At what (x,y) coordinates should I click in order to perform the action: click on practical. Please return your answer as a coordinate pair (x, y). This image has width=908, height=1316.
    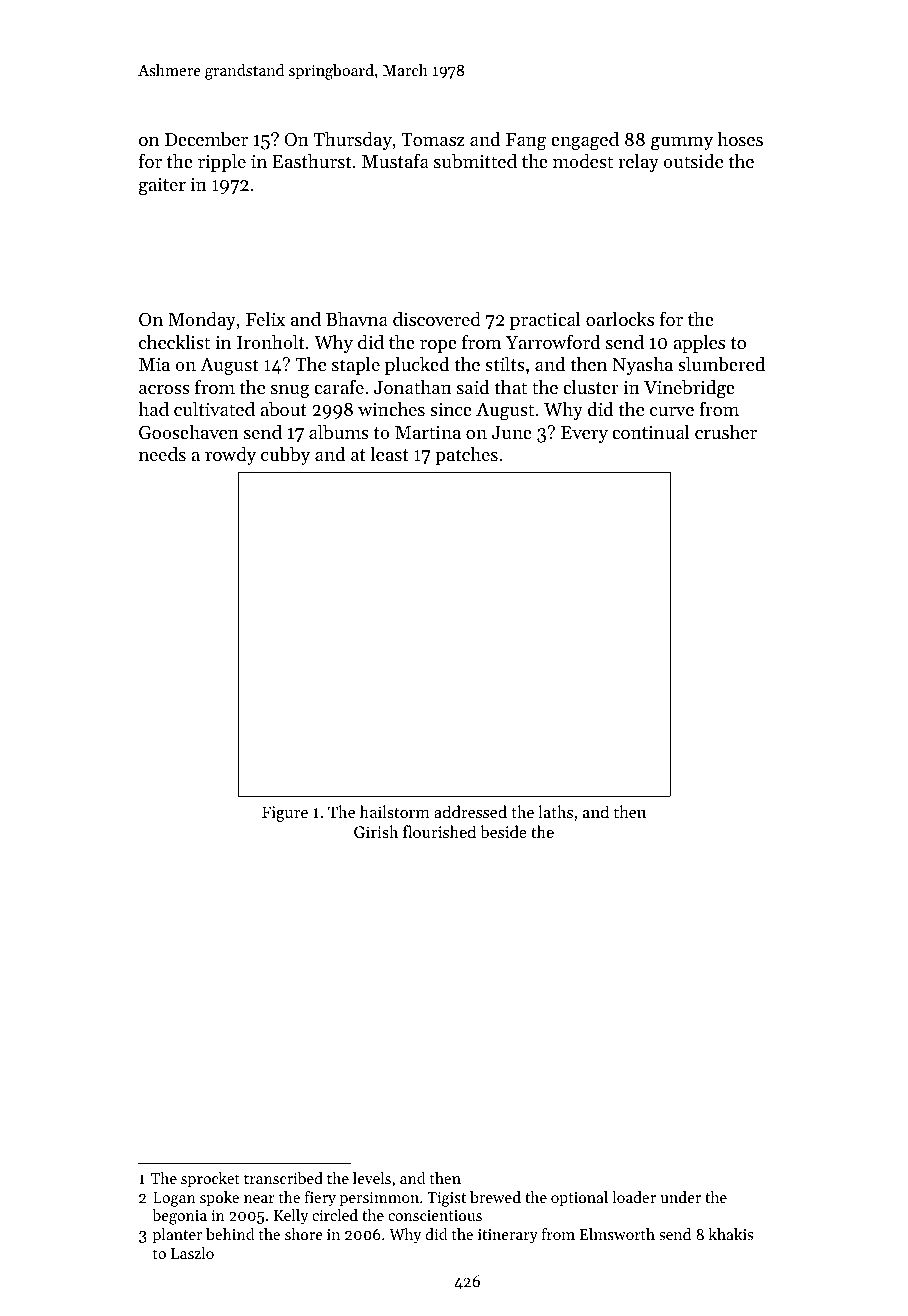
    Looking at the image, I should click on (545, 321).
